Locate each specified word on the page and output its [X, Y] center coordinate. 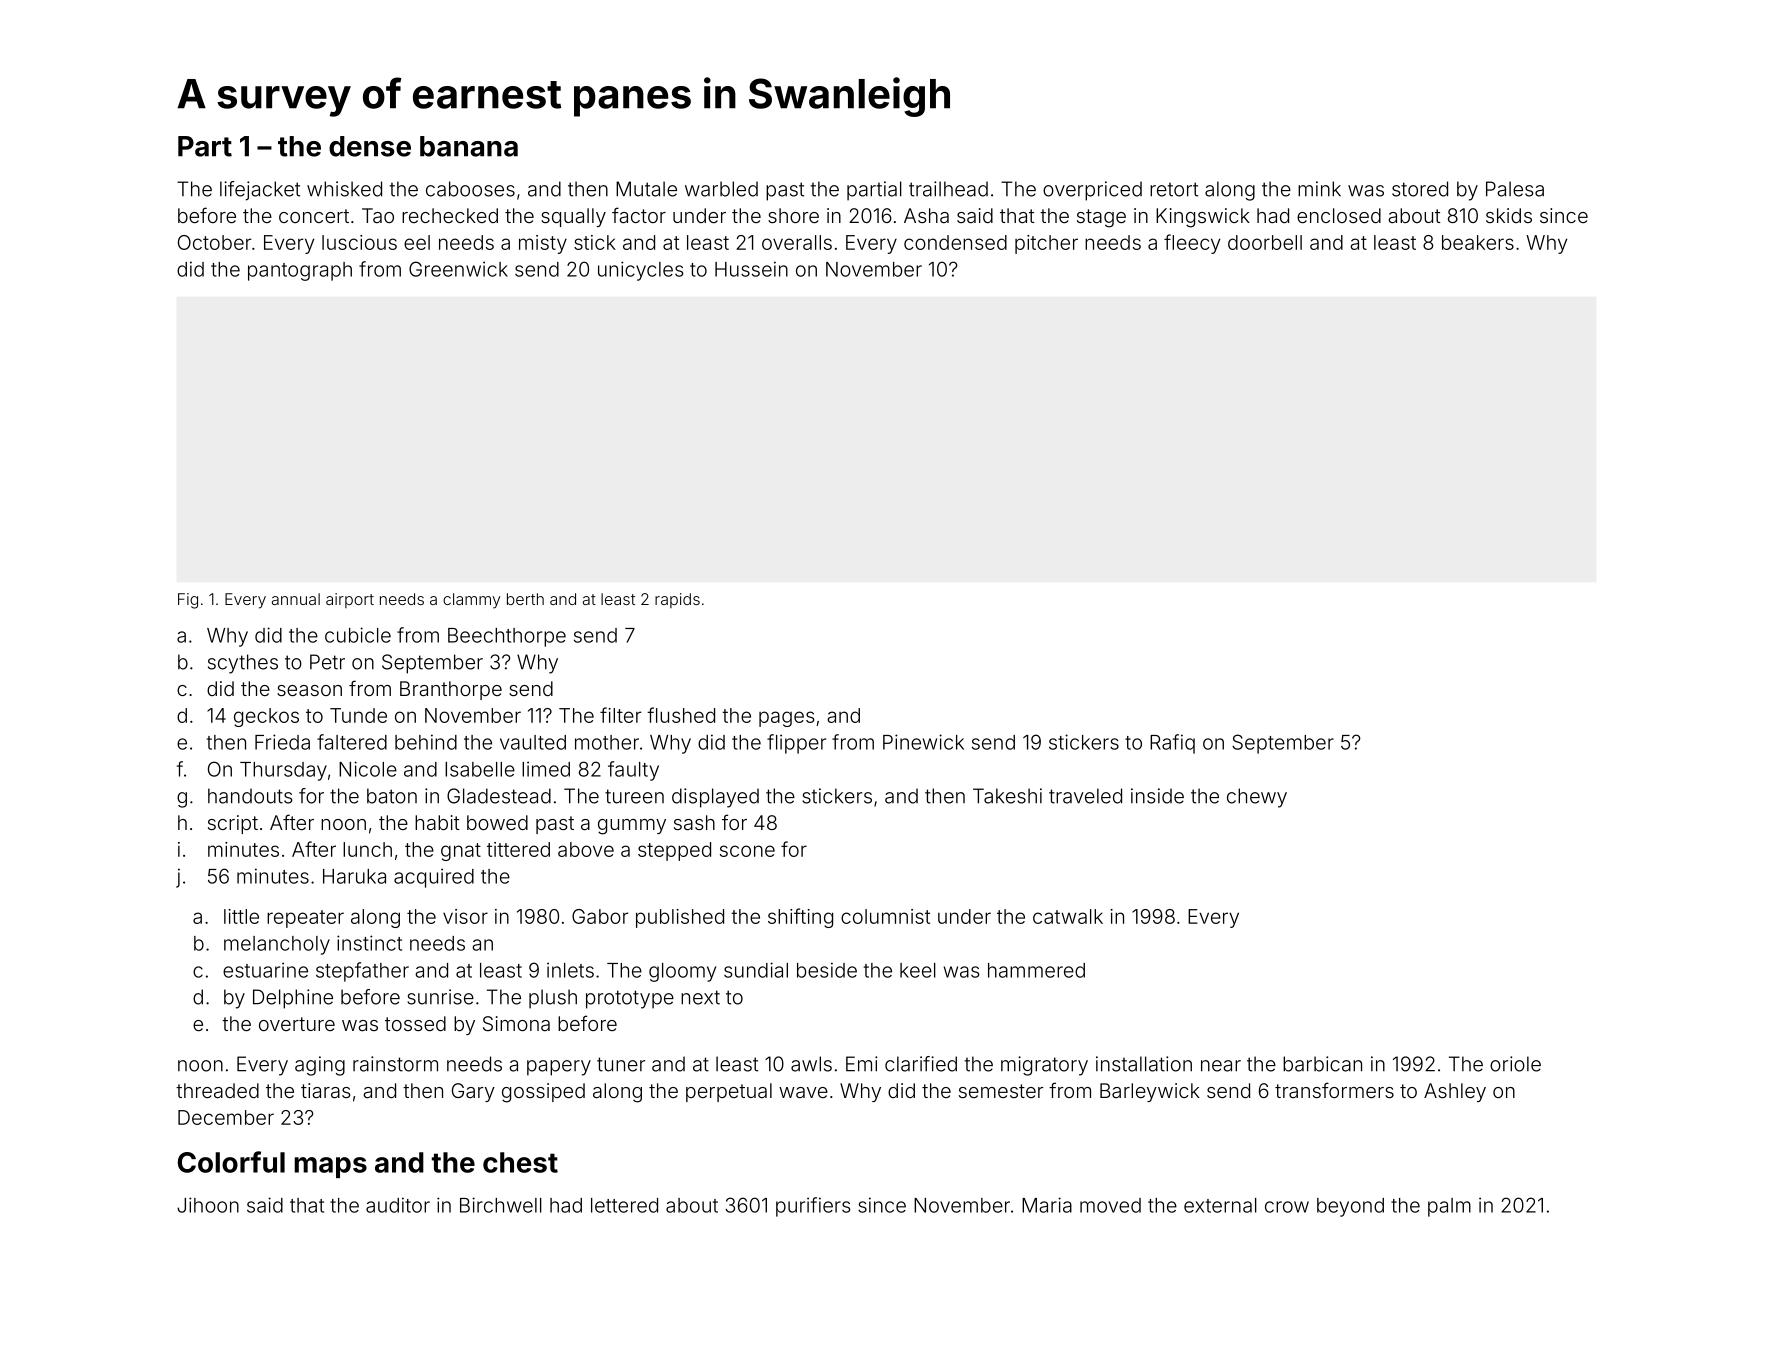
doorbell [1265, 242]
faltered [352, 742]
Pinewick [923, 742]
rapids [677, 600]
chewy [1257, 798]
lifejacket [260, 191]
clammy [471, 601]
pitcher [1046, 244]
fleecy [1192, 244]
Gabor [600, 916]
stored [1420, 189]
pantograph [300, 271]
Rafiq [1172, 744]
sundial [756, 970]
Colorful [231, 1162]
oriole [1515, 1064]
